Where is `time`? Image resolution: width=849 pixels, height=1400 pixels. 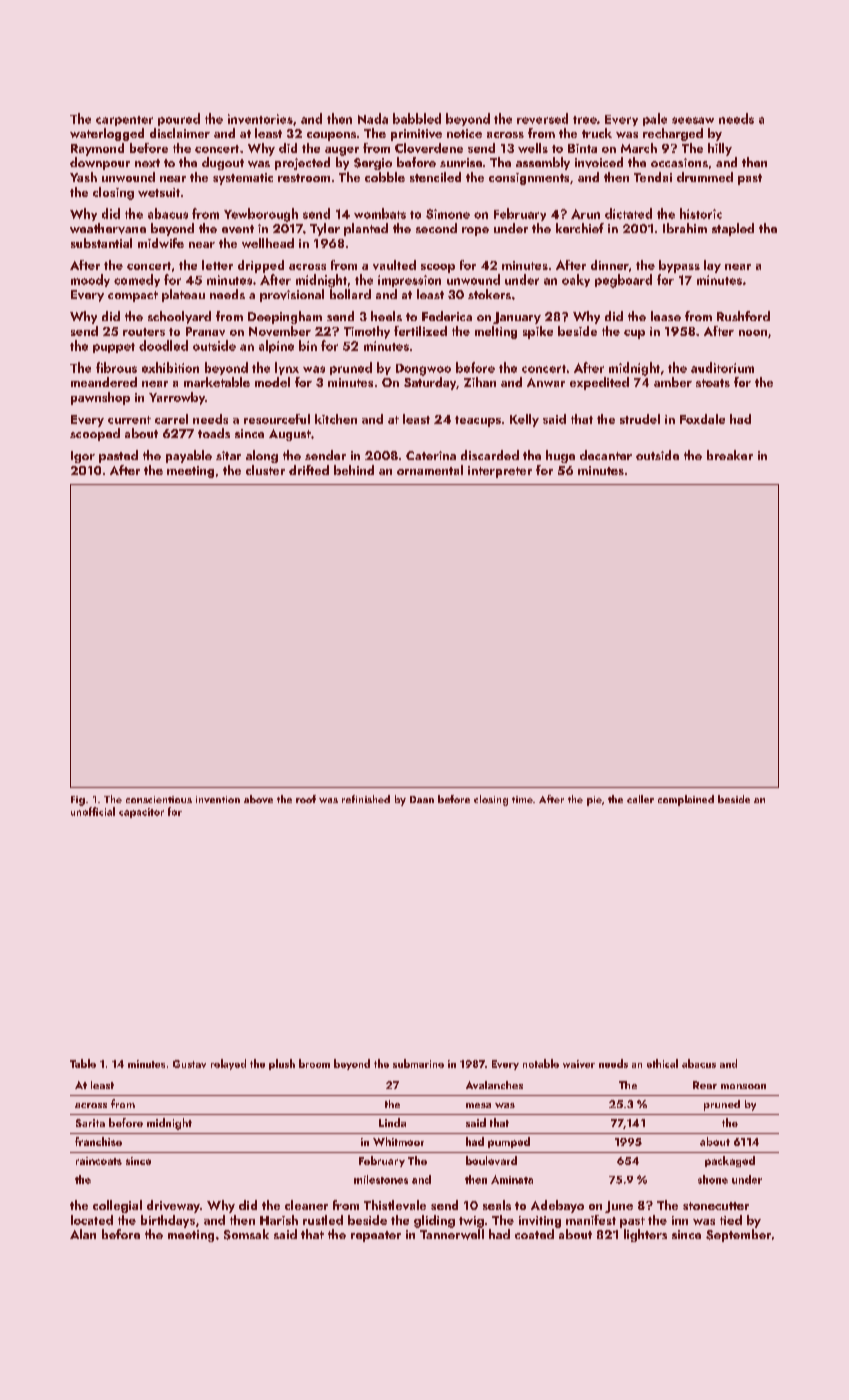 time is located at coordinates (522, 799).
